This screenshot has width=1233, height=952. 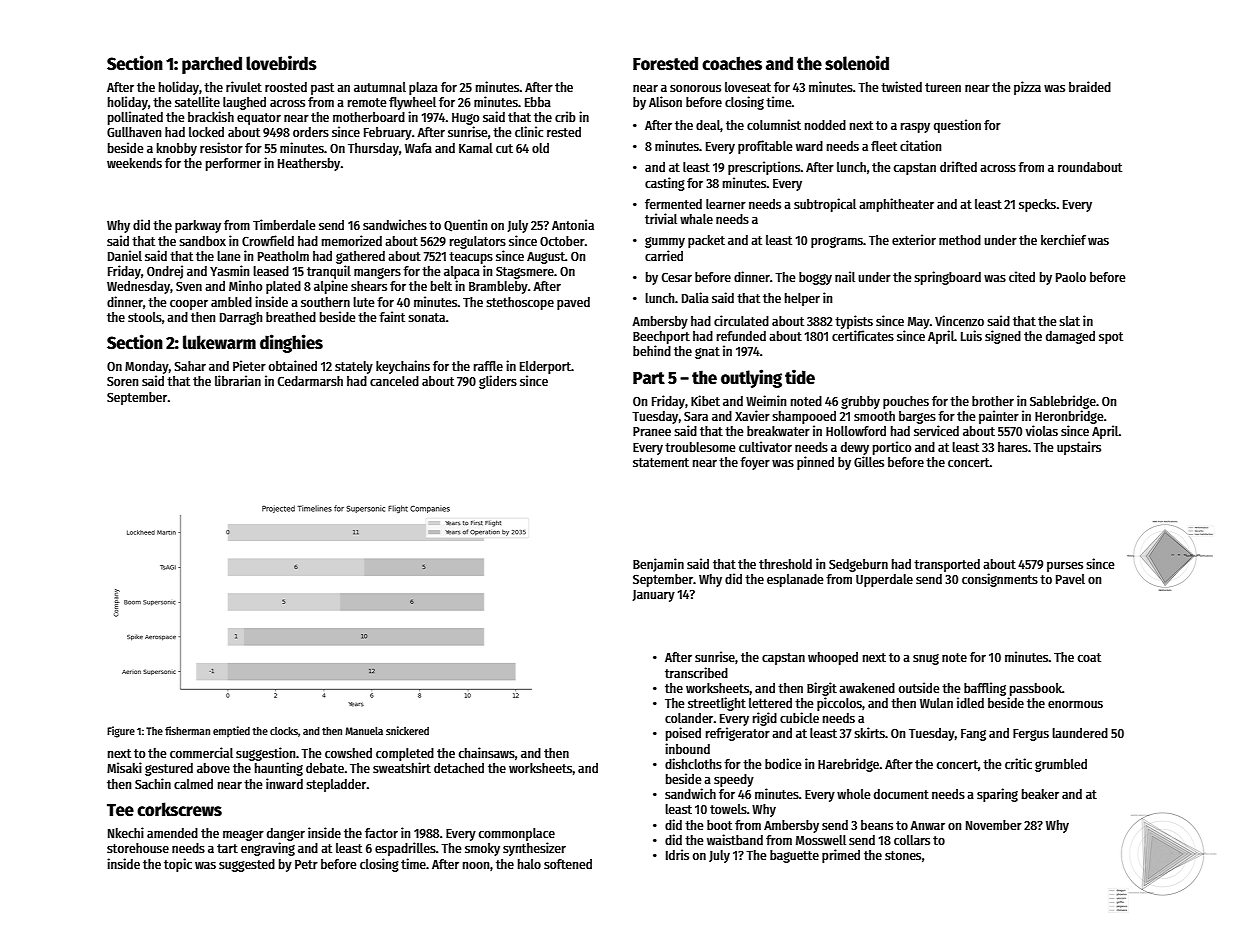 I want to click on Daniel, so click(x=125, y=255).
